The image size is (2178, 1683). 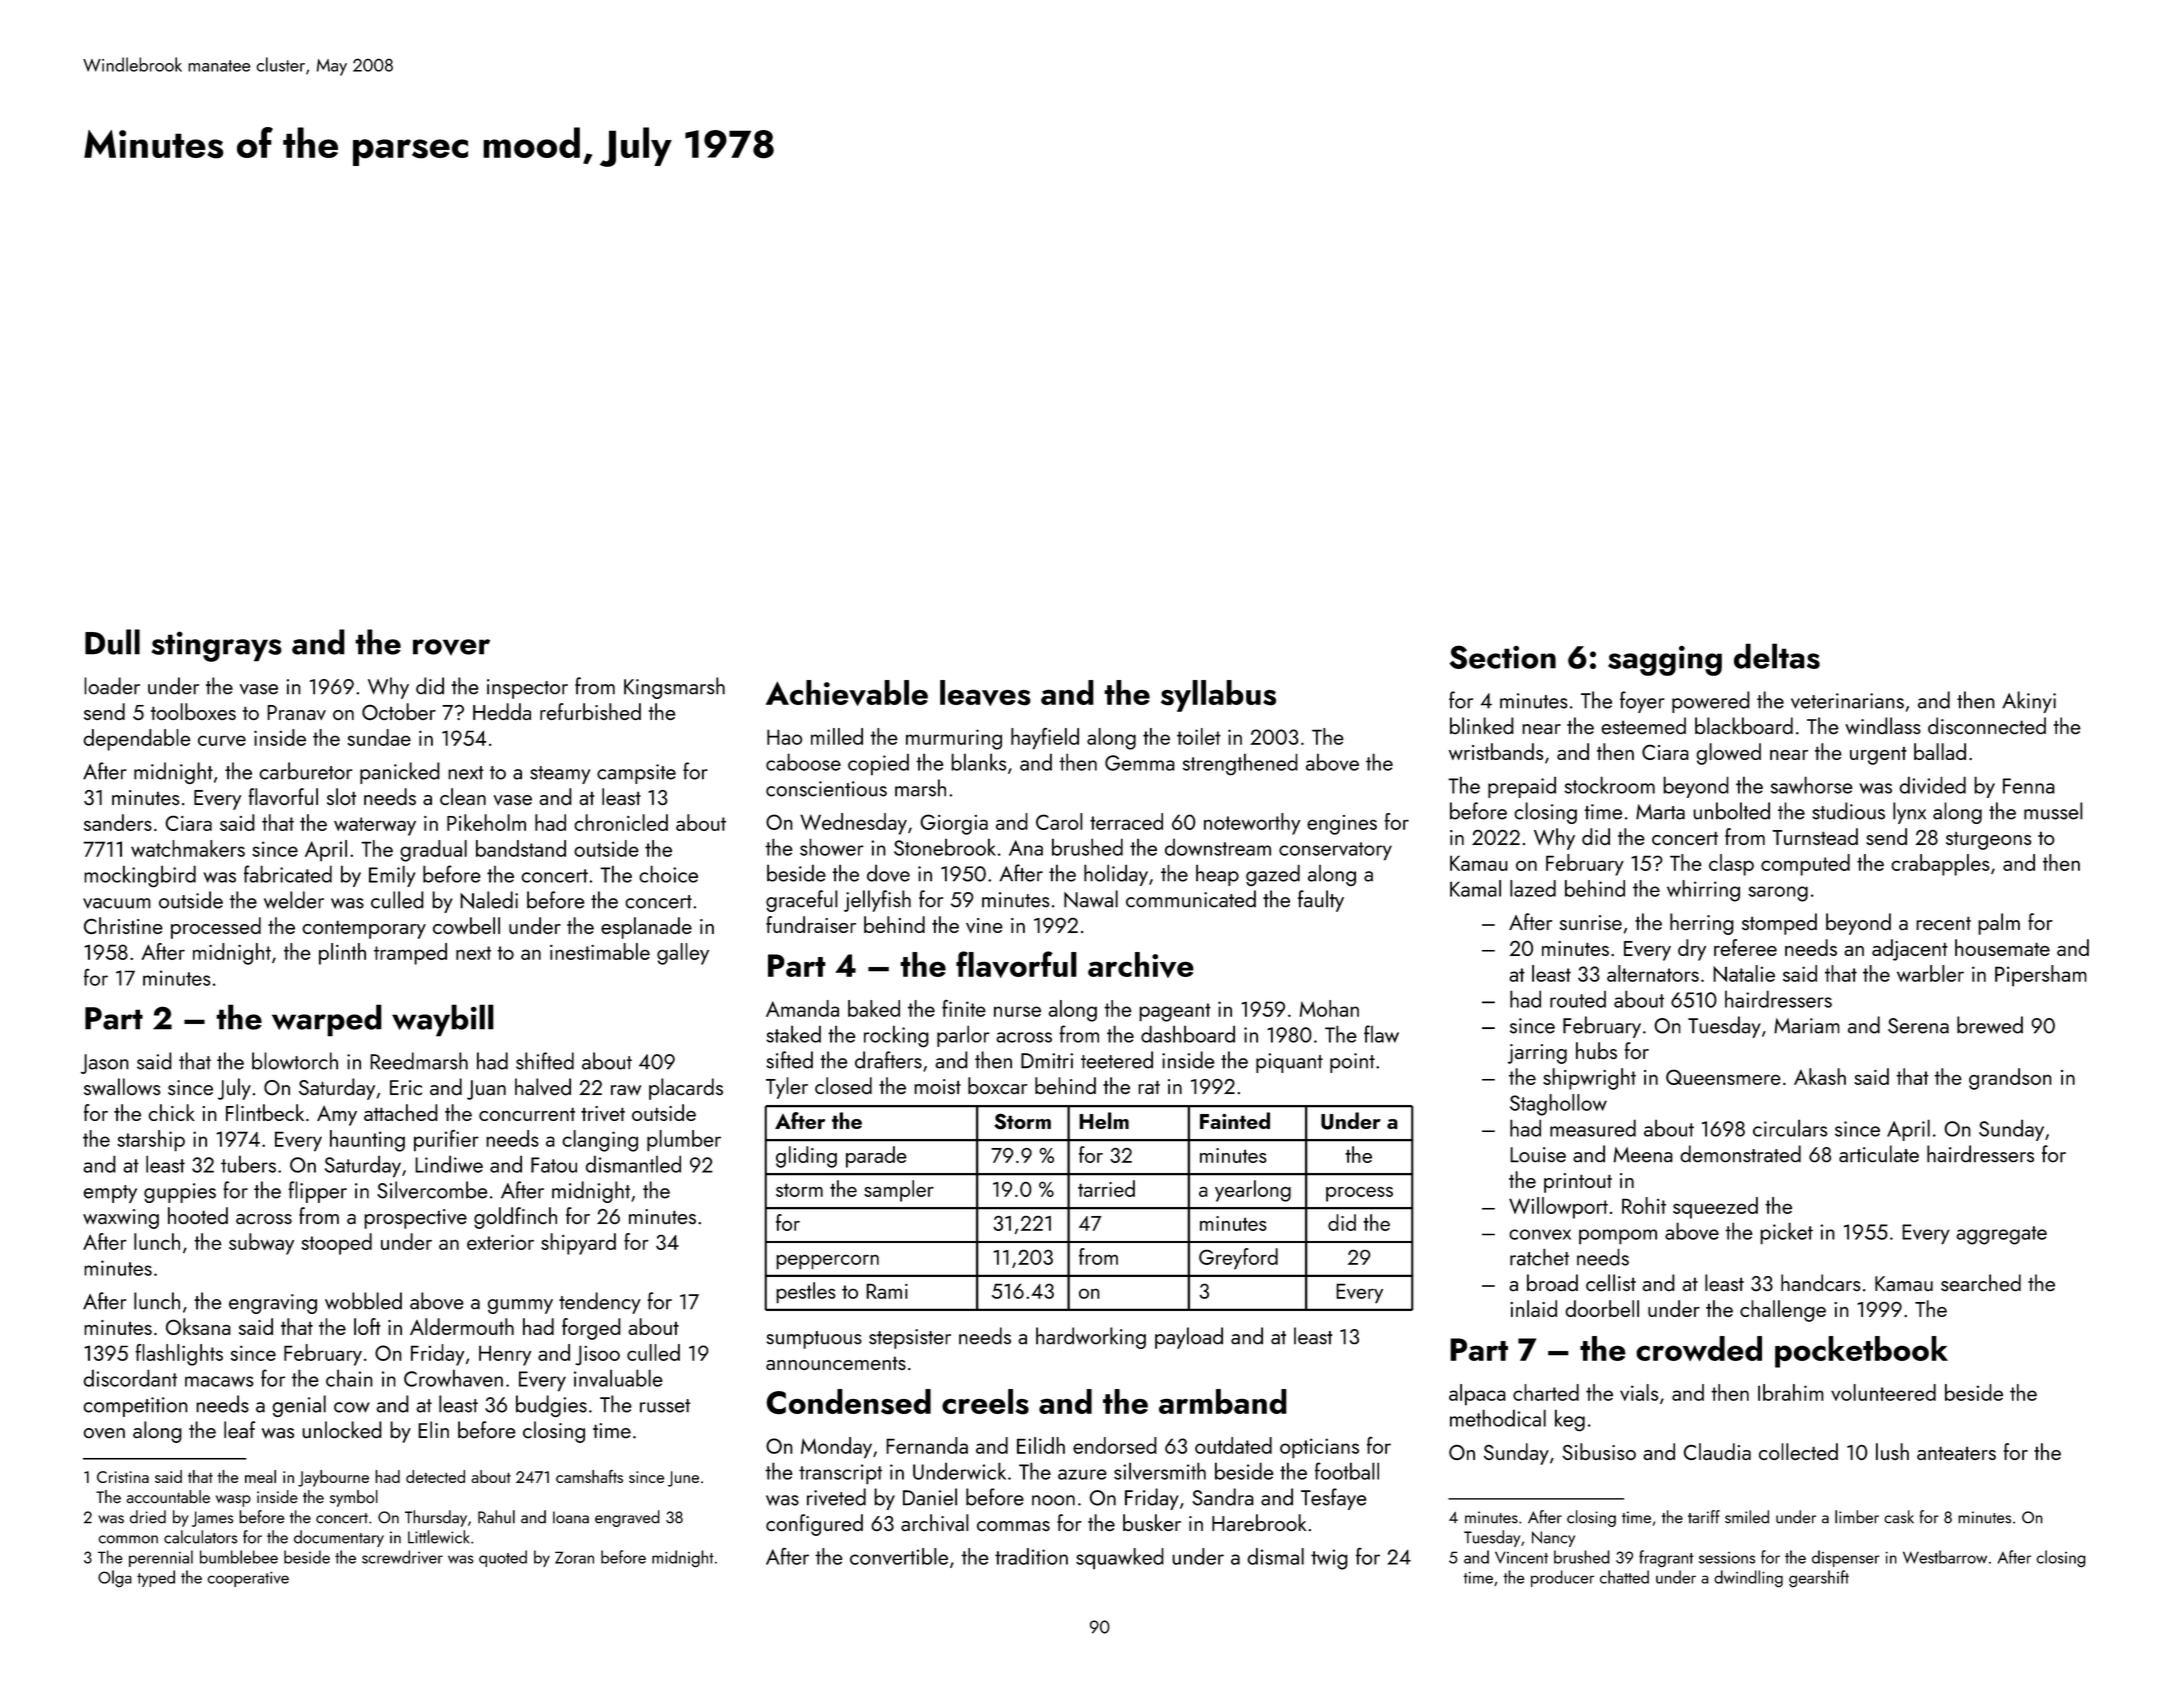 What do you see at coordinates (451, 647) in the page?
I see `rover` at bounding box center [451, 647].
